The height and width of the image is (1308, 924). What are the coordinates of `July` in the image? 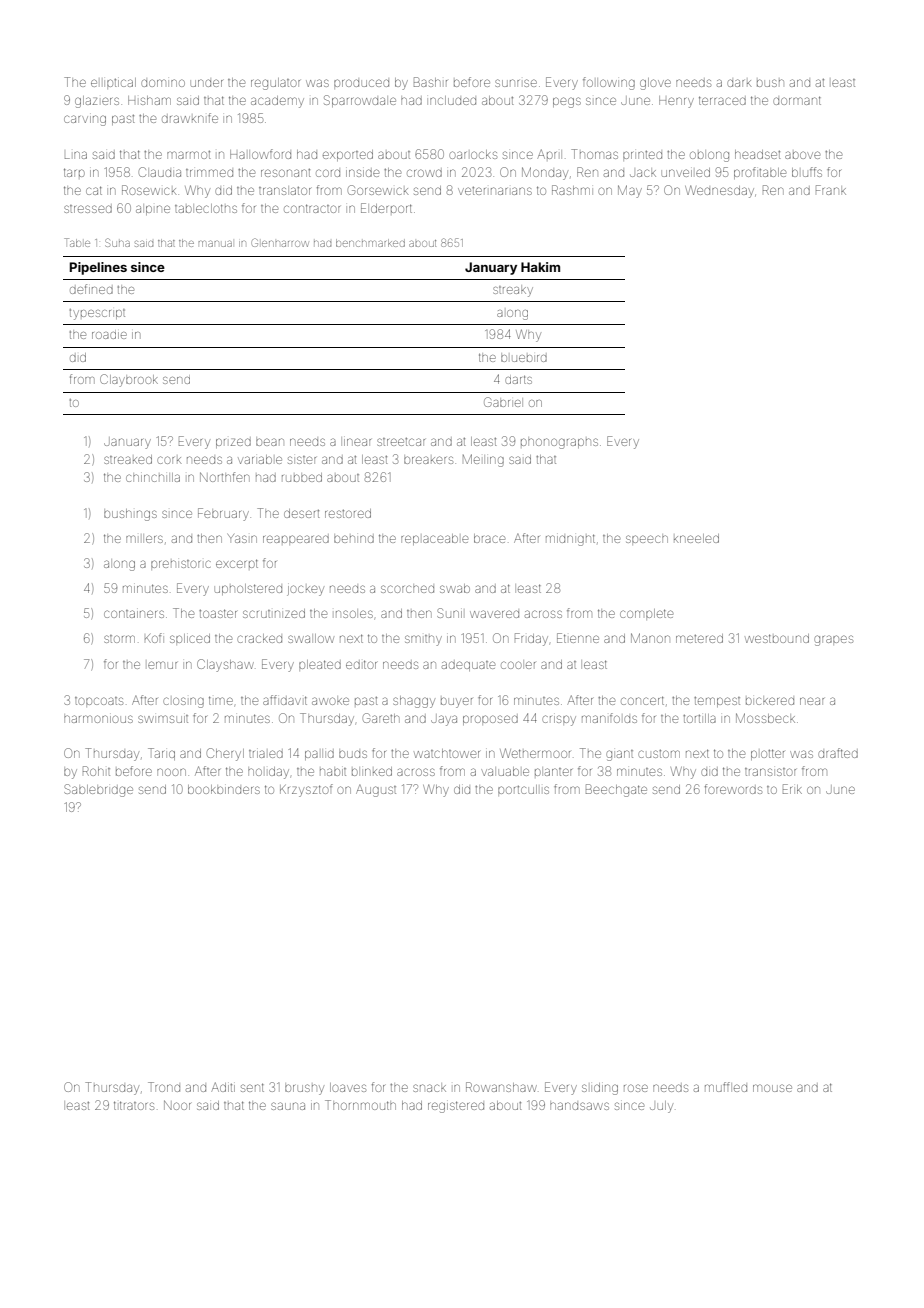 It's located at (661, 1107).
